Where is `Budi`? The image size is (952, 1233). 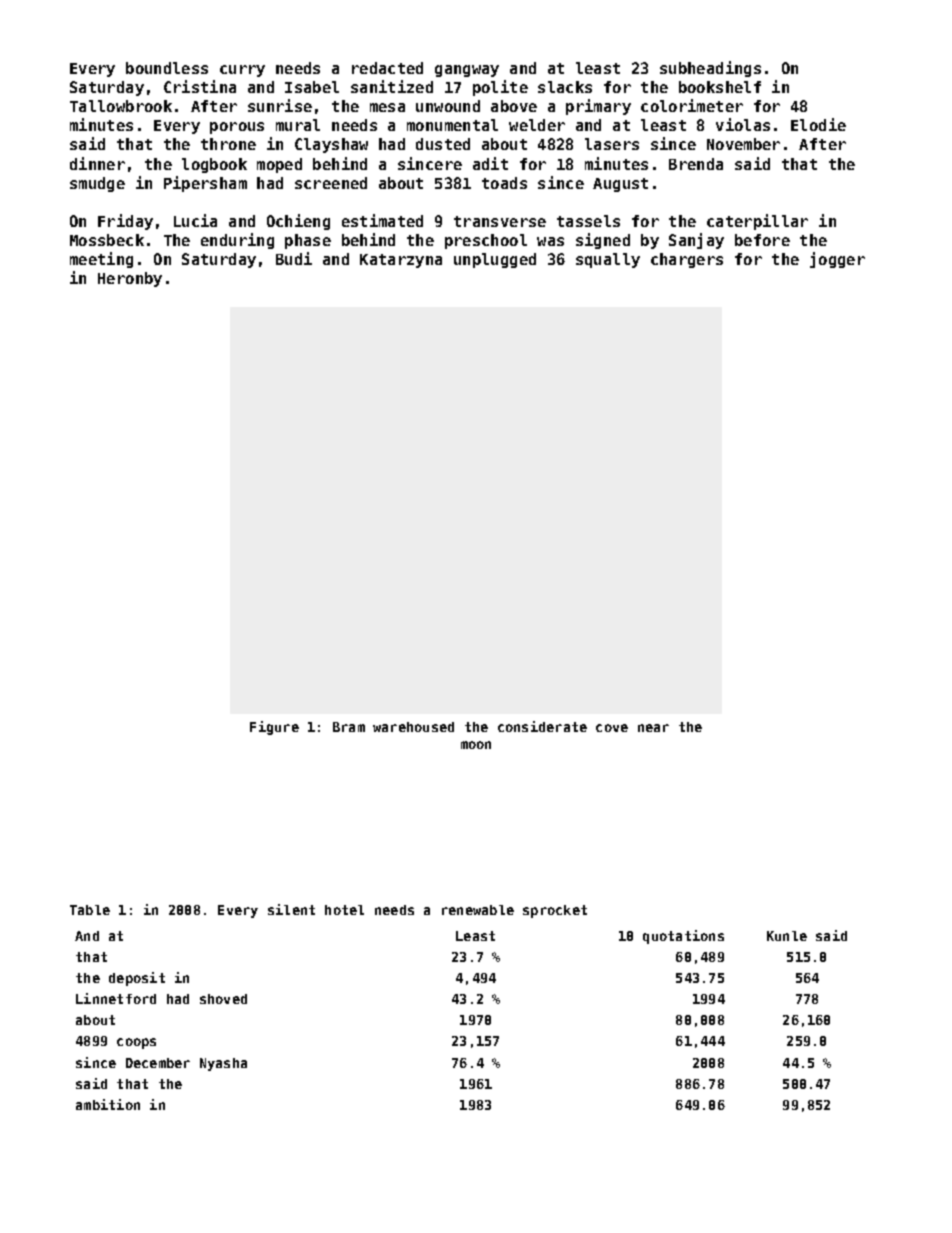
Budi is located at coordinates (294, 258).
